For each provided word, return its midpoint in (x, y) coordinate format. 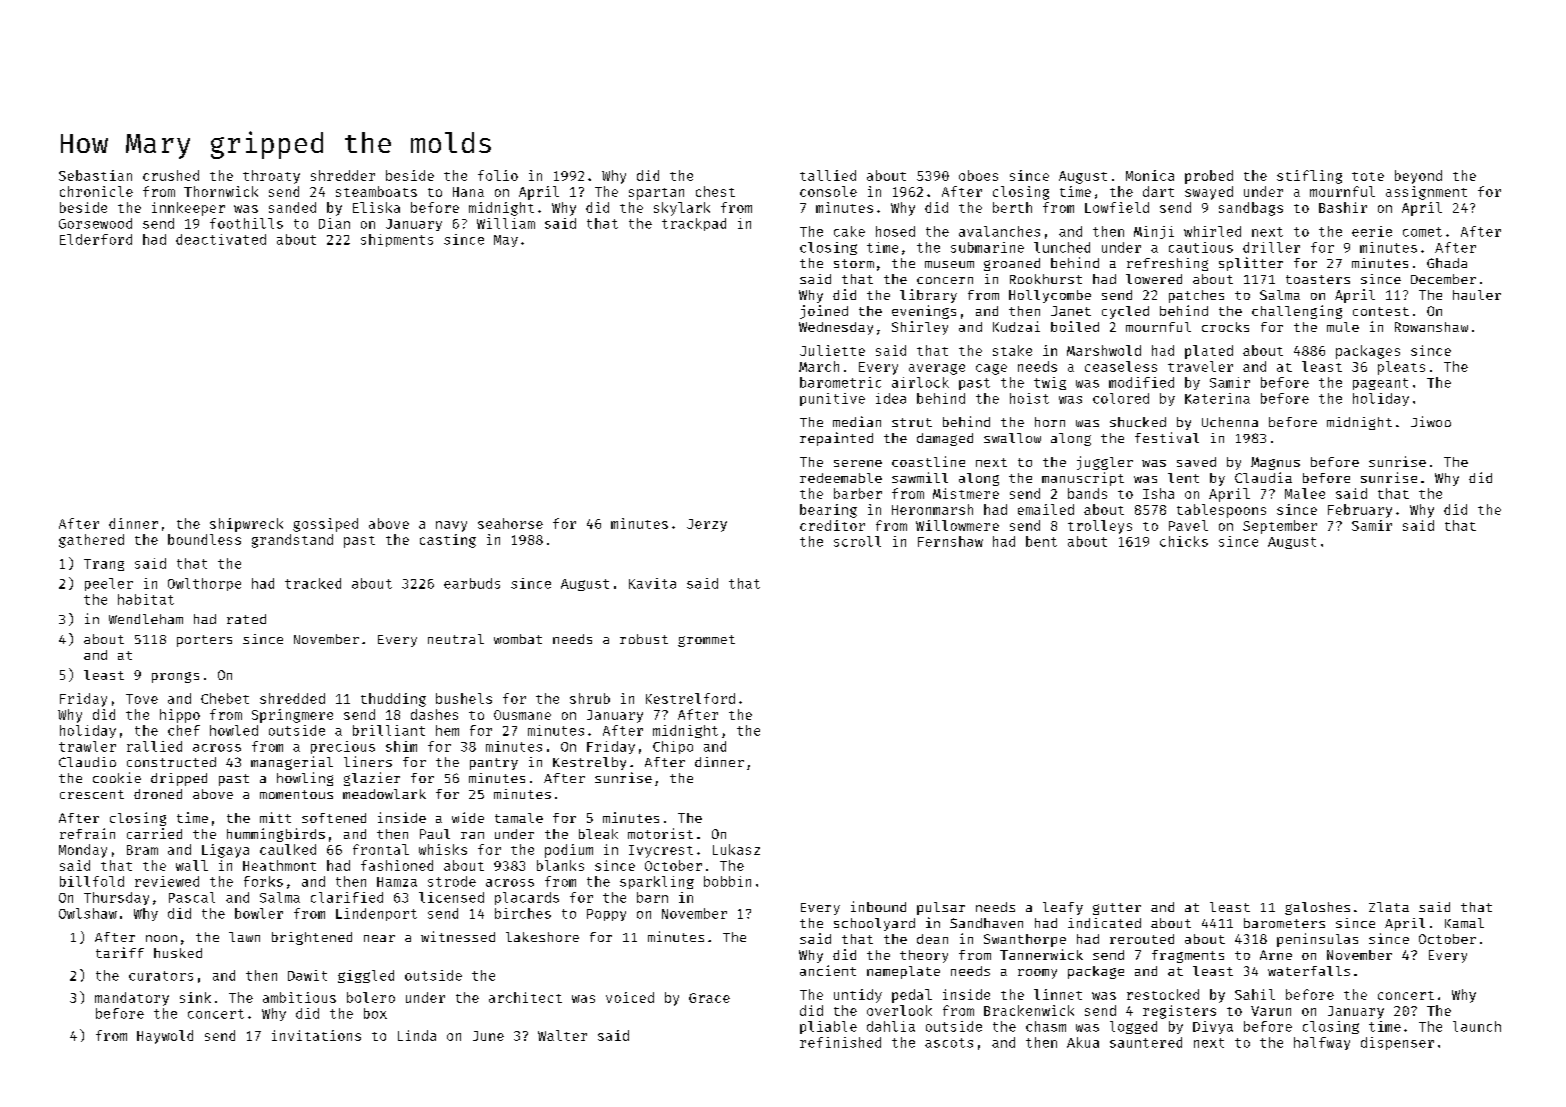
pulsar (941, 908)
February (1360, 511)
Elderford (96, 239)
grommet (706, 641)
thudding (393, 700)
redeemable (841, 478)
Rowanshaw (1431, 327)
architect (525, 997)
